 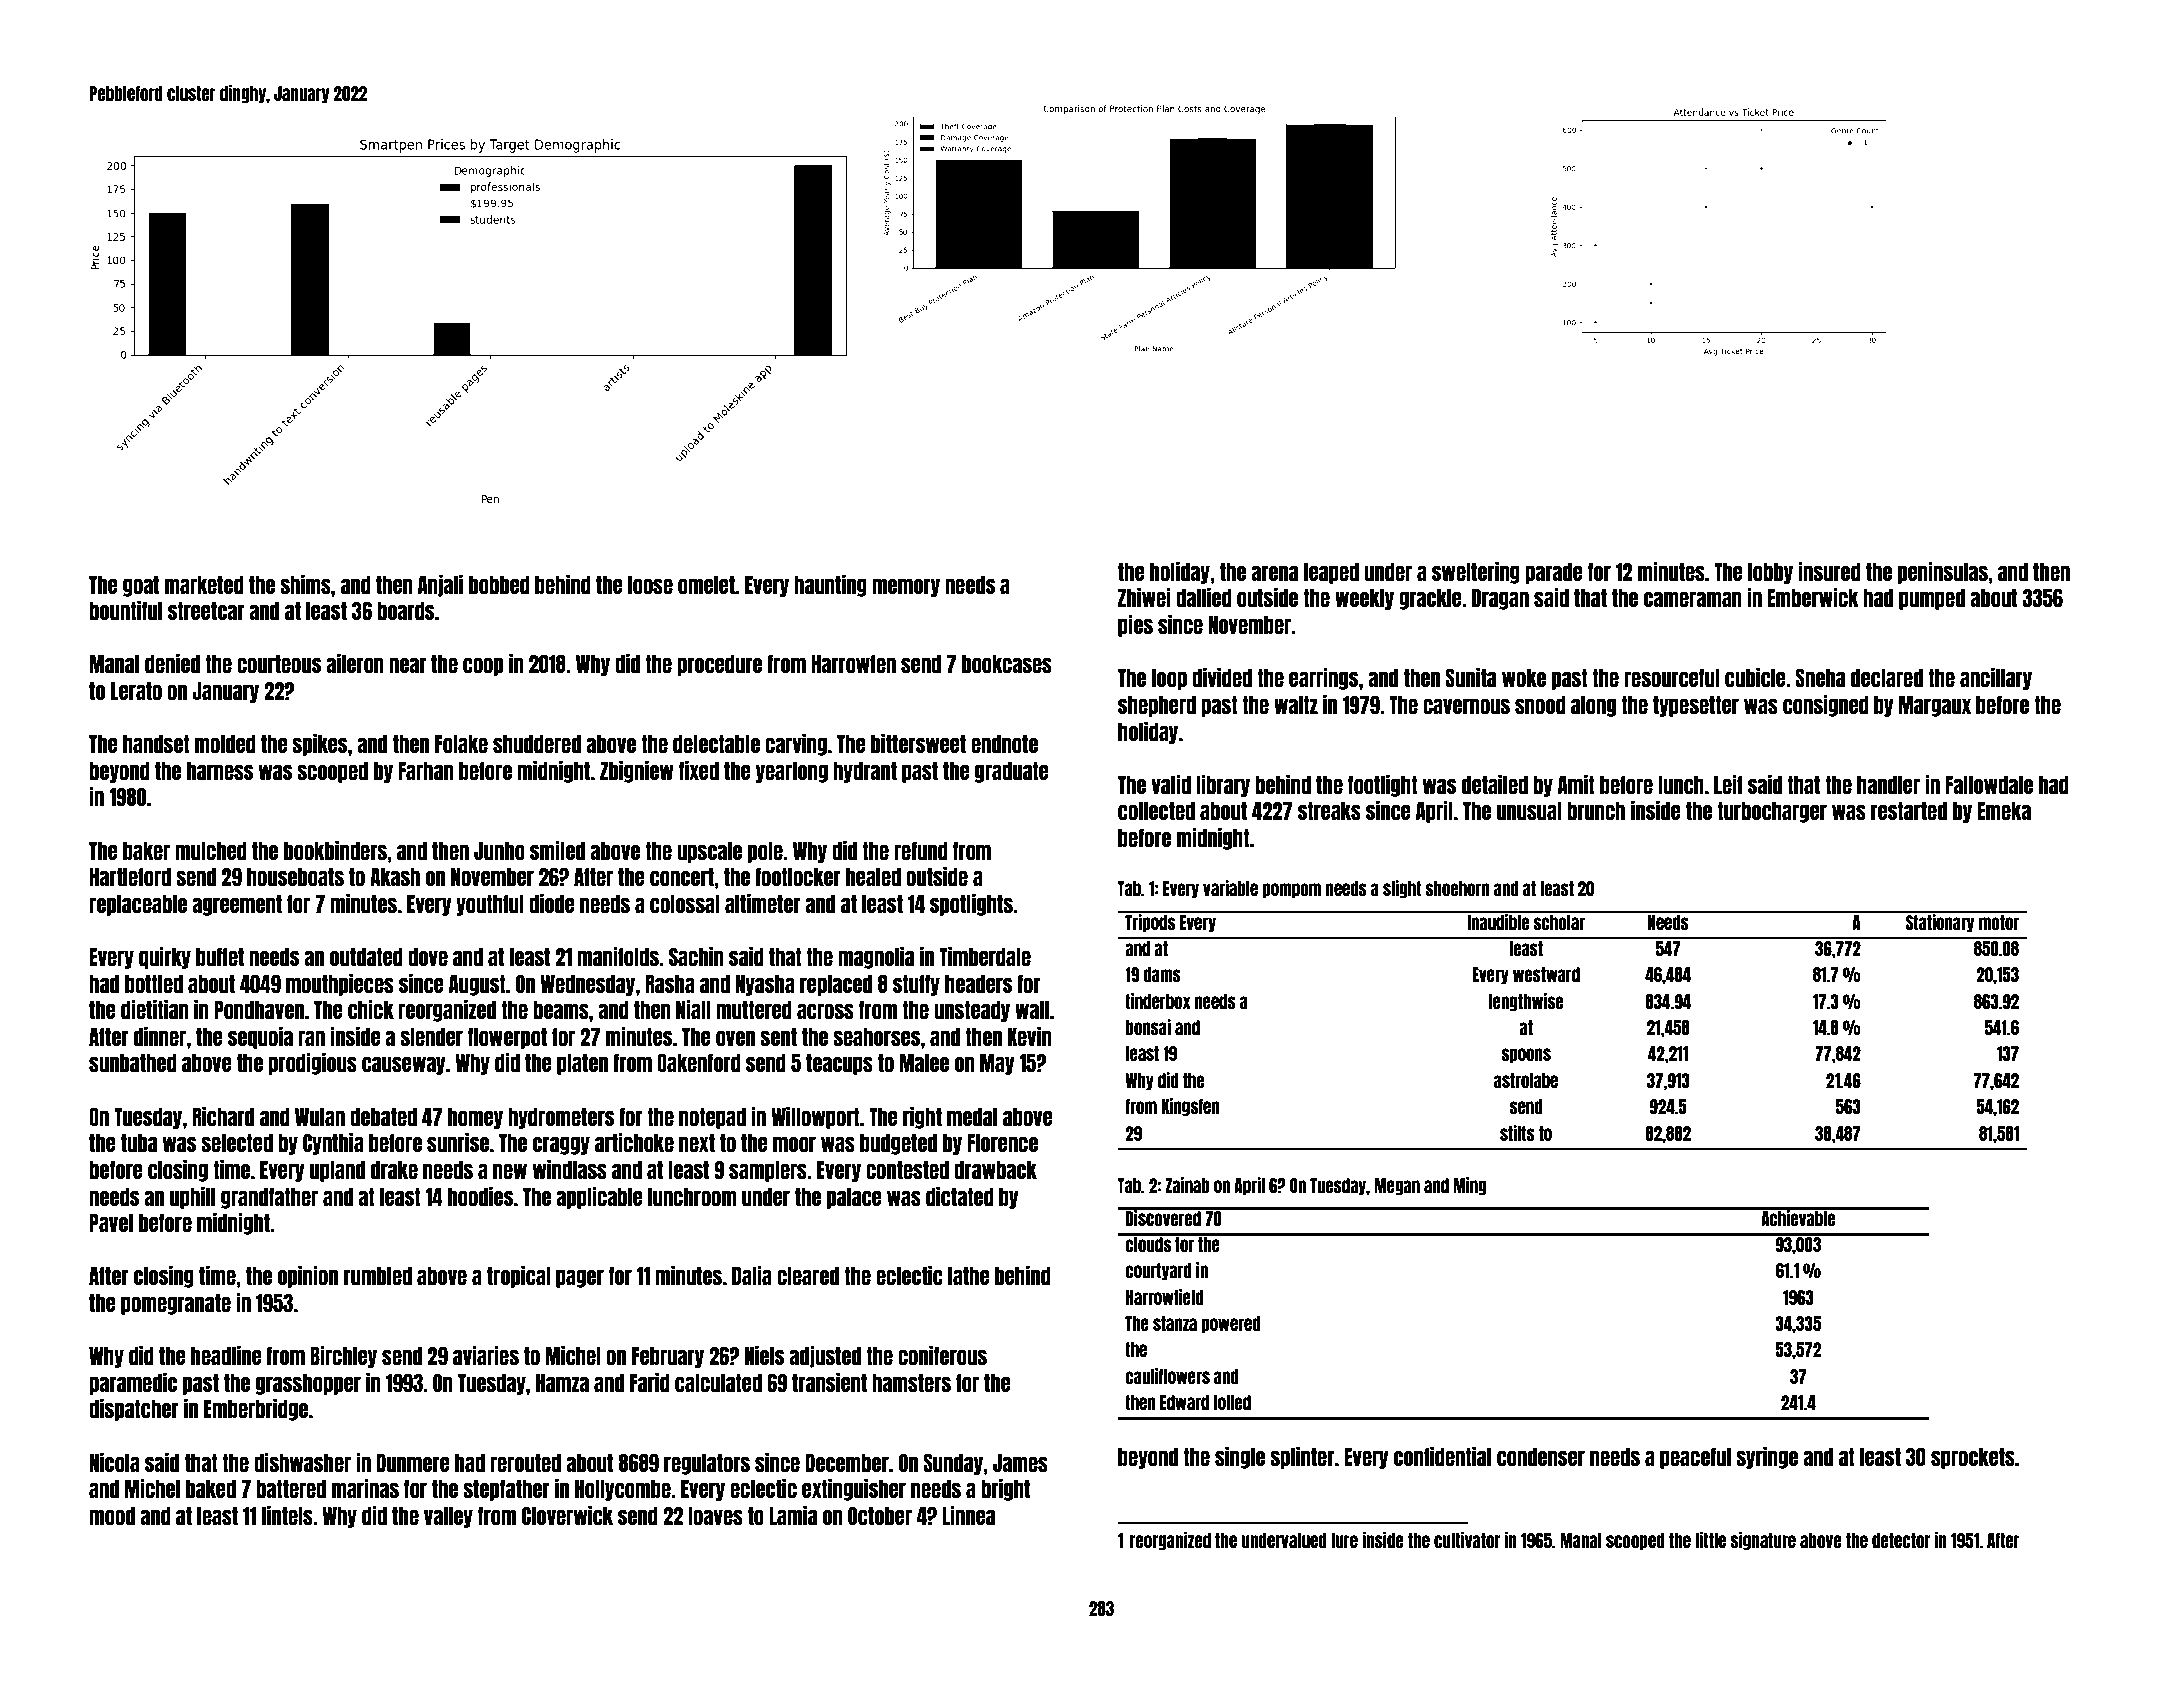 What do you see at coordinates (1672, 678) in the screenshot?
I see `resourceful` at bounding box center [1672, 678].
